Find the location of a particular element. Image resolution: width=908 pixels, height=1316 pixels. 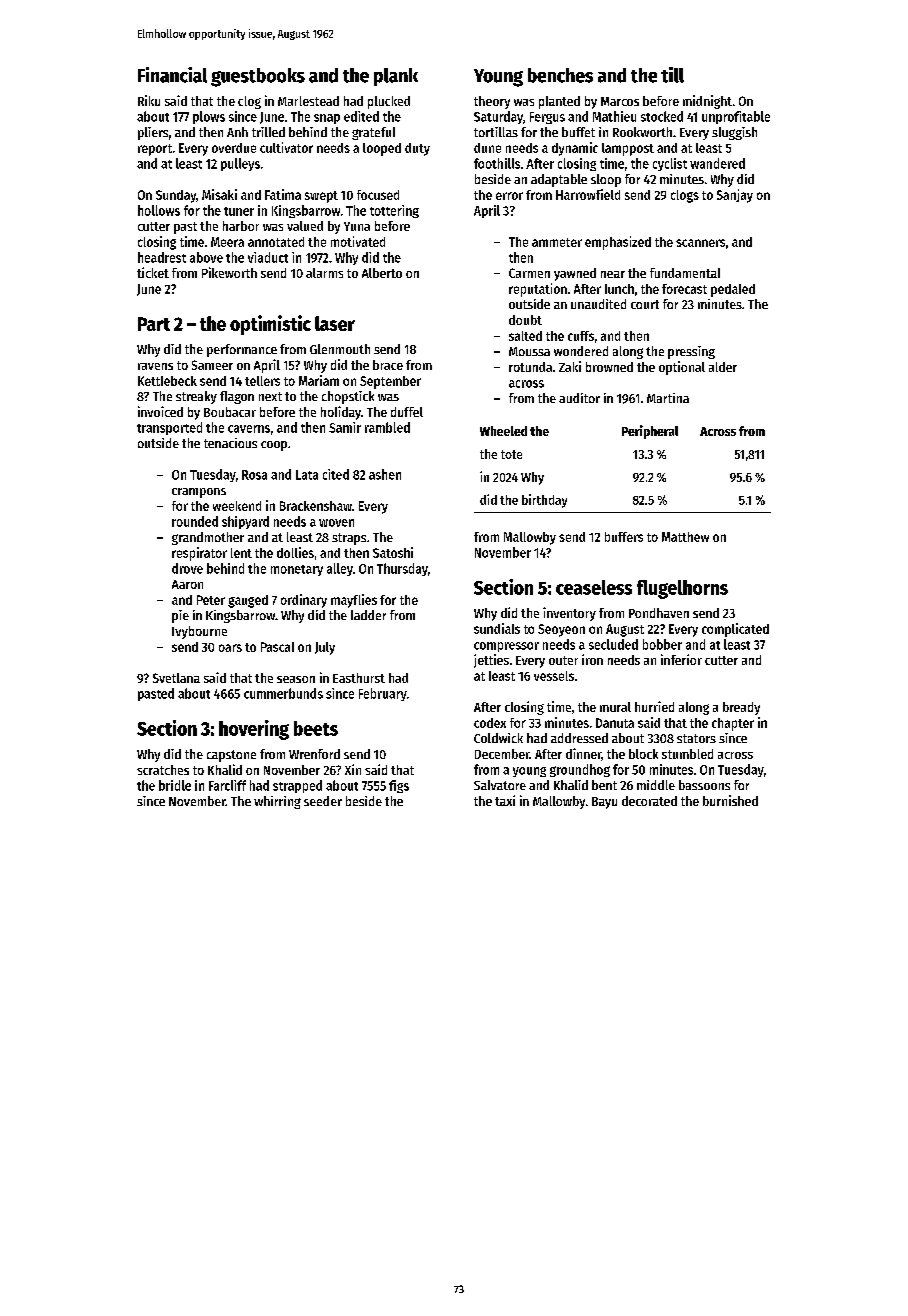

lent is located at coordinates (241, 553).
